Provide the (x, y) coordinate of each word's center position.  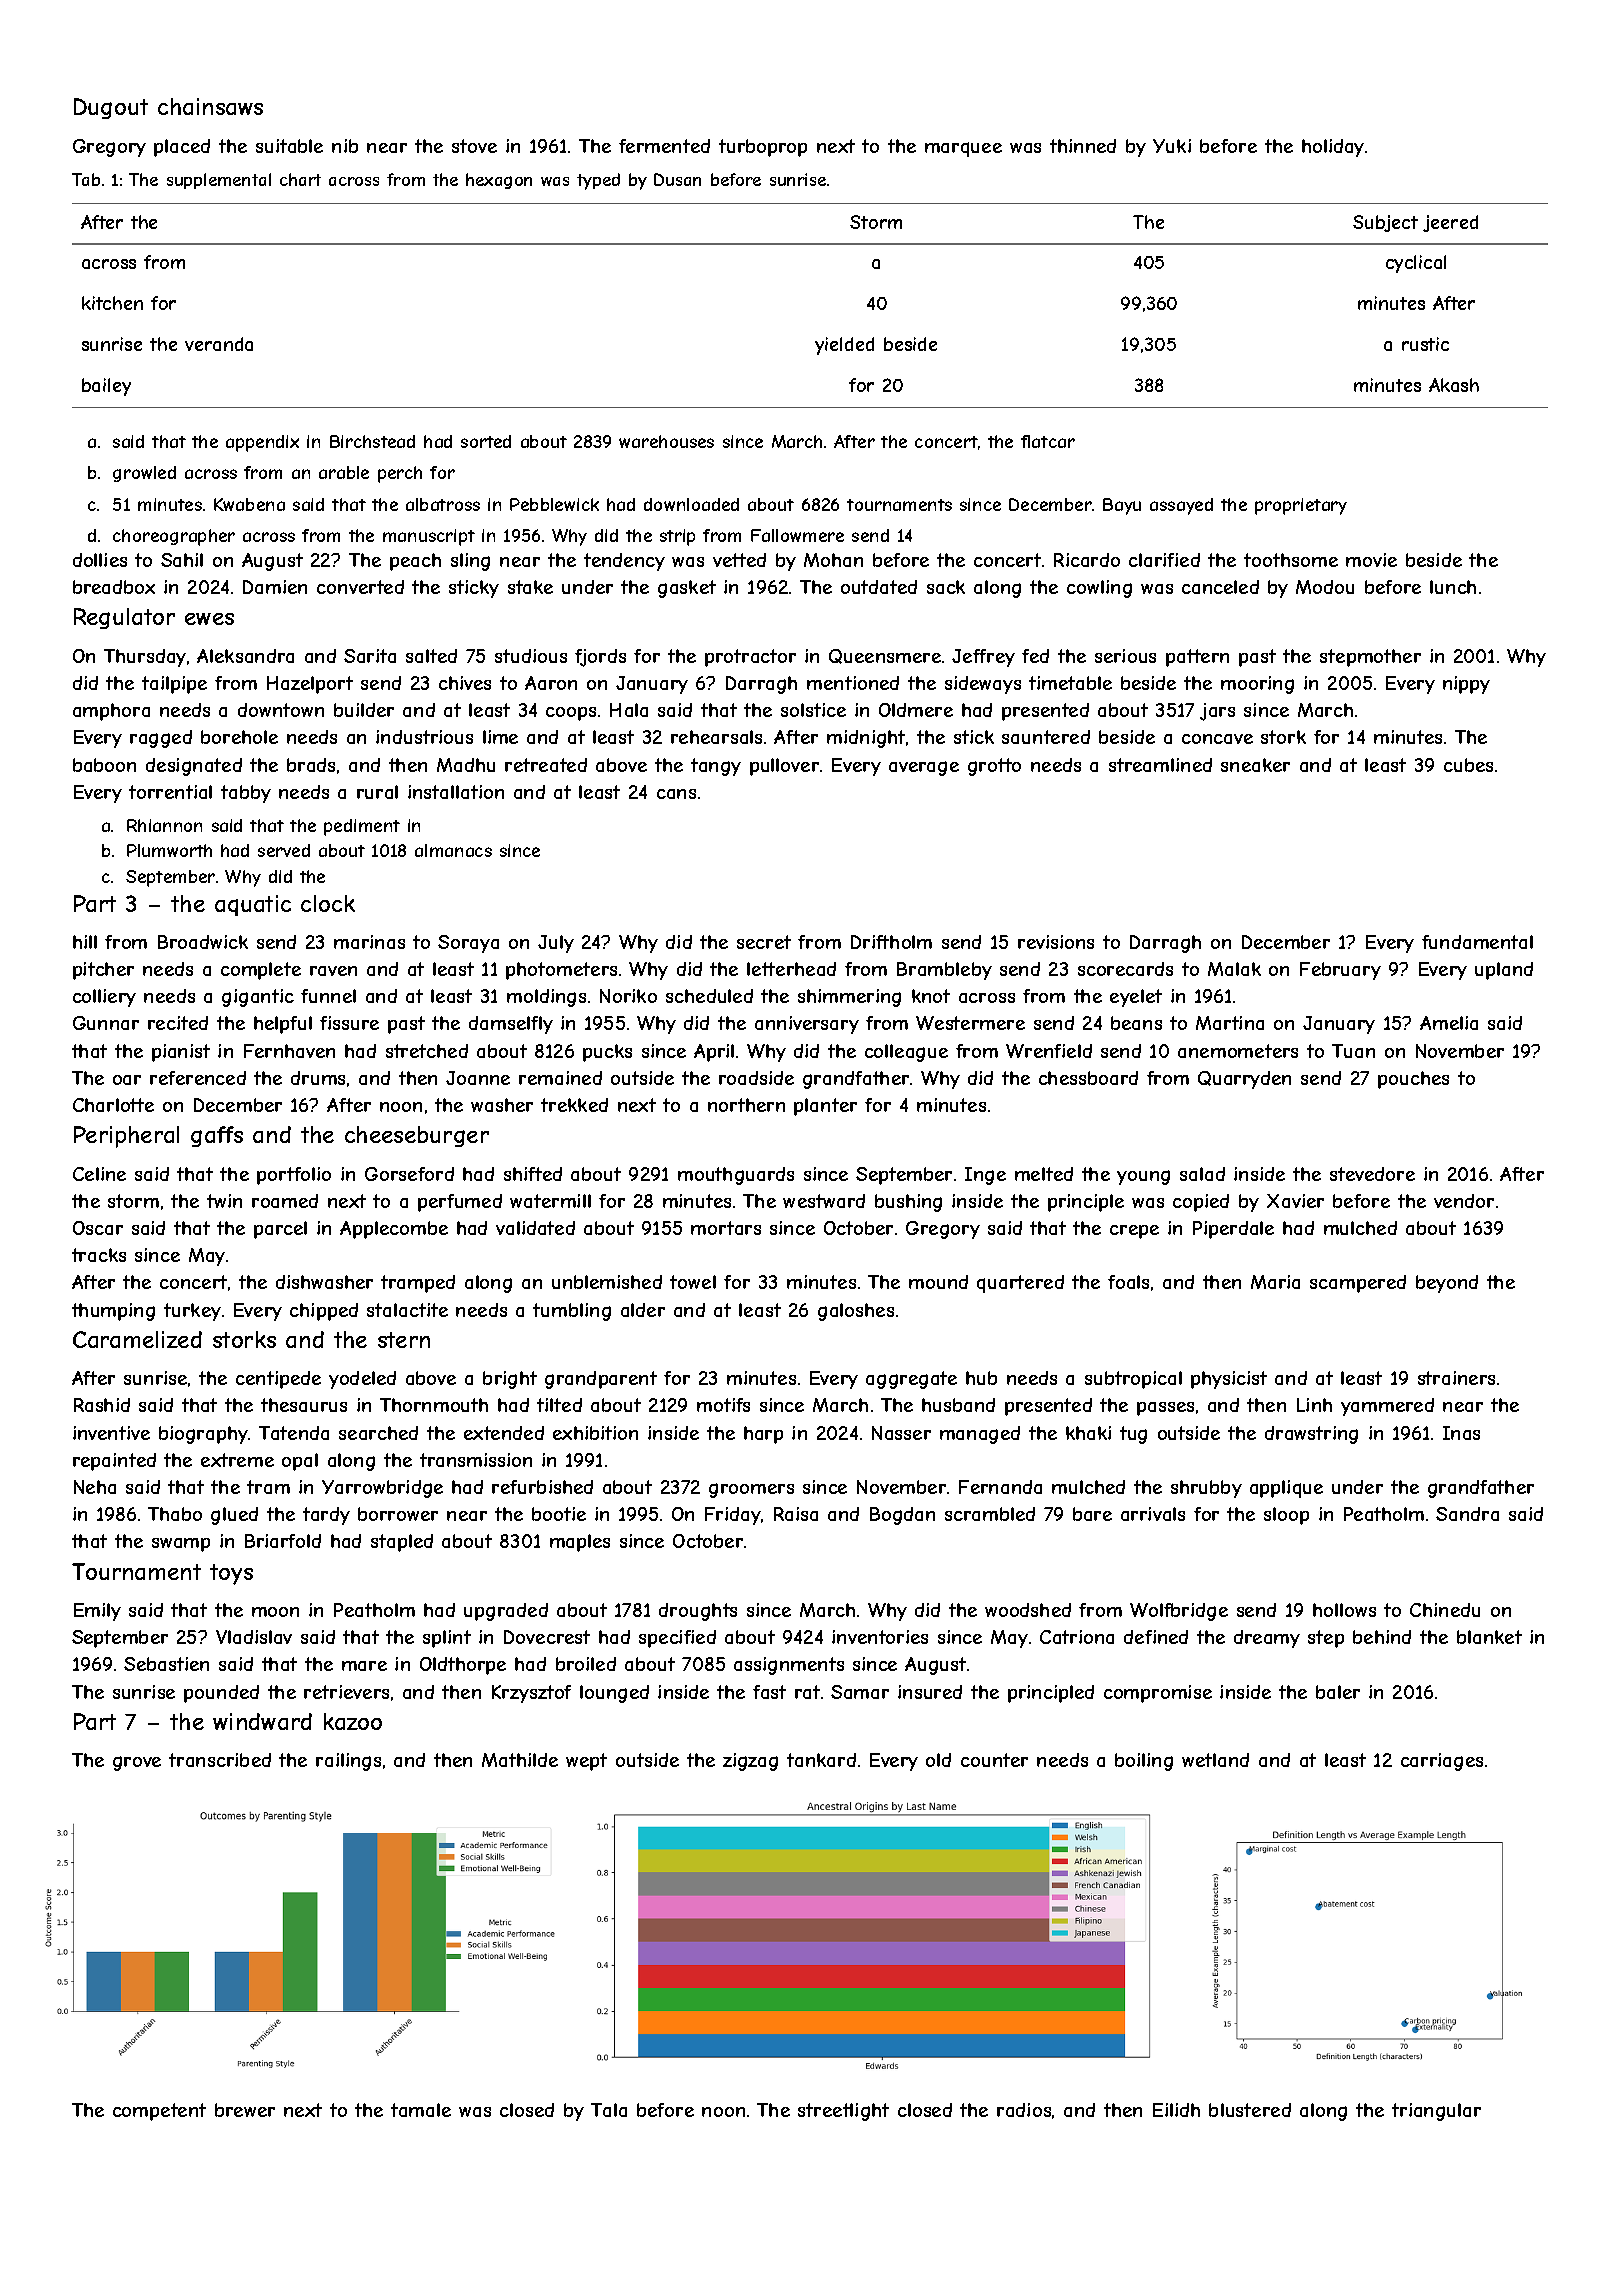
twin (224, 1201)
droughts (698, 1612)
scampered (1358, 1284)
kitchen (112, 303)
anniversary (807, 1025)
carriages (1442, 1762)
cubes (1468, 765)
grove (137, 1763)
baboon (104, 765)
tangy (716, 767)
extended (504, 1433)
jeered (1450, 223)
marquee (963, 149)
